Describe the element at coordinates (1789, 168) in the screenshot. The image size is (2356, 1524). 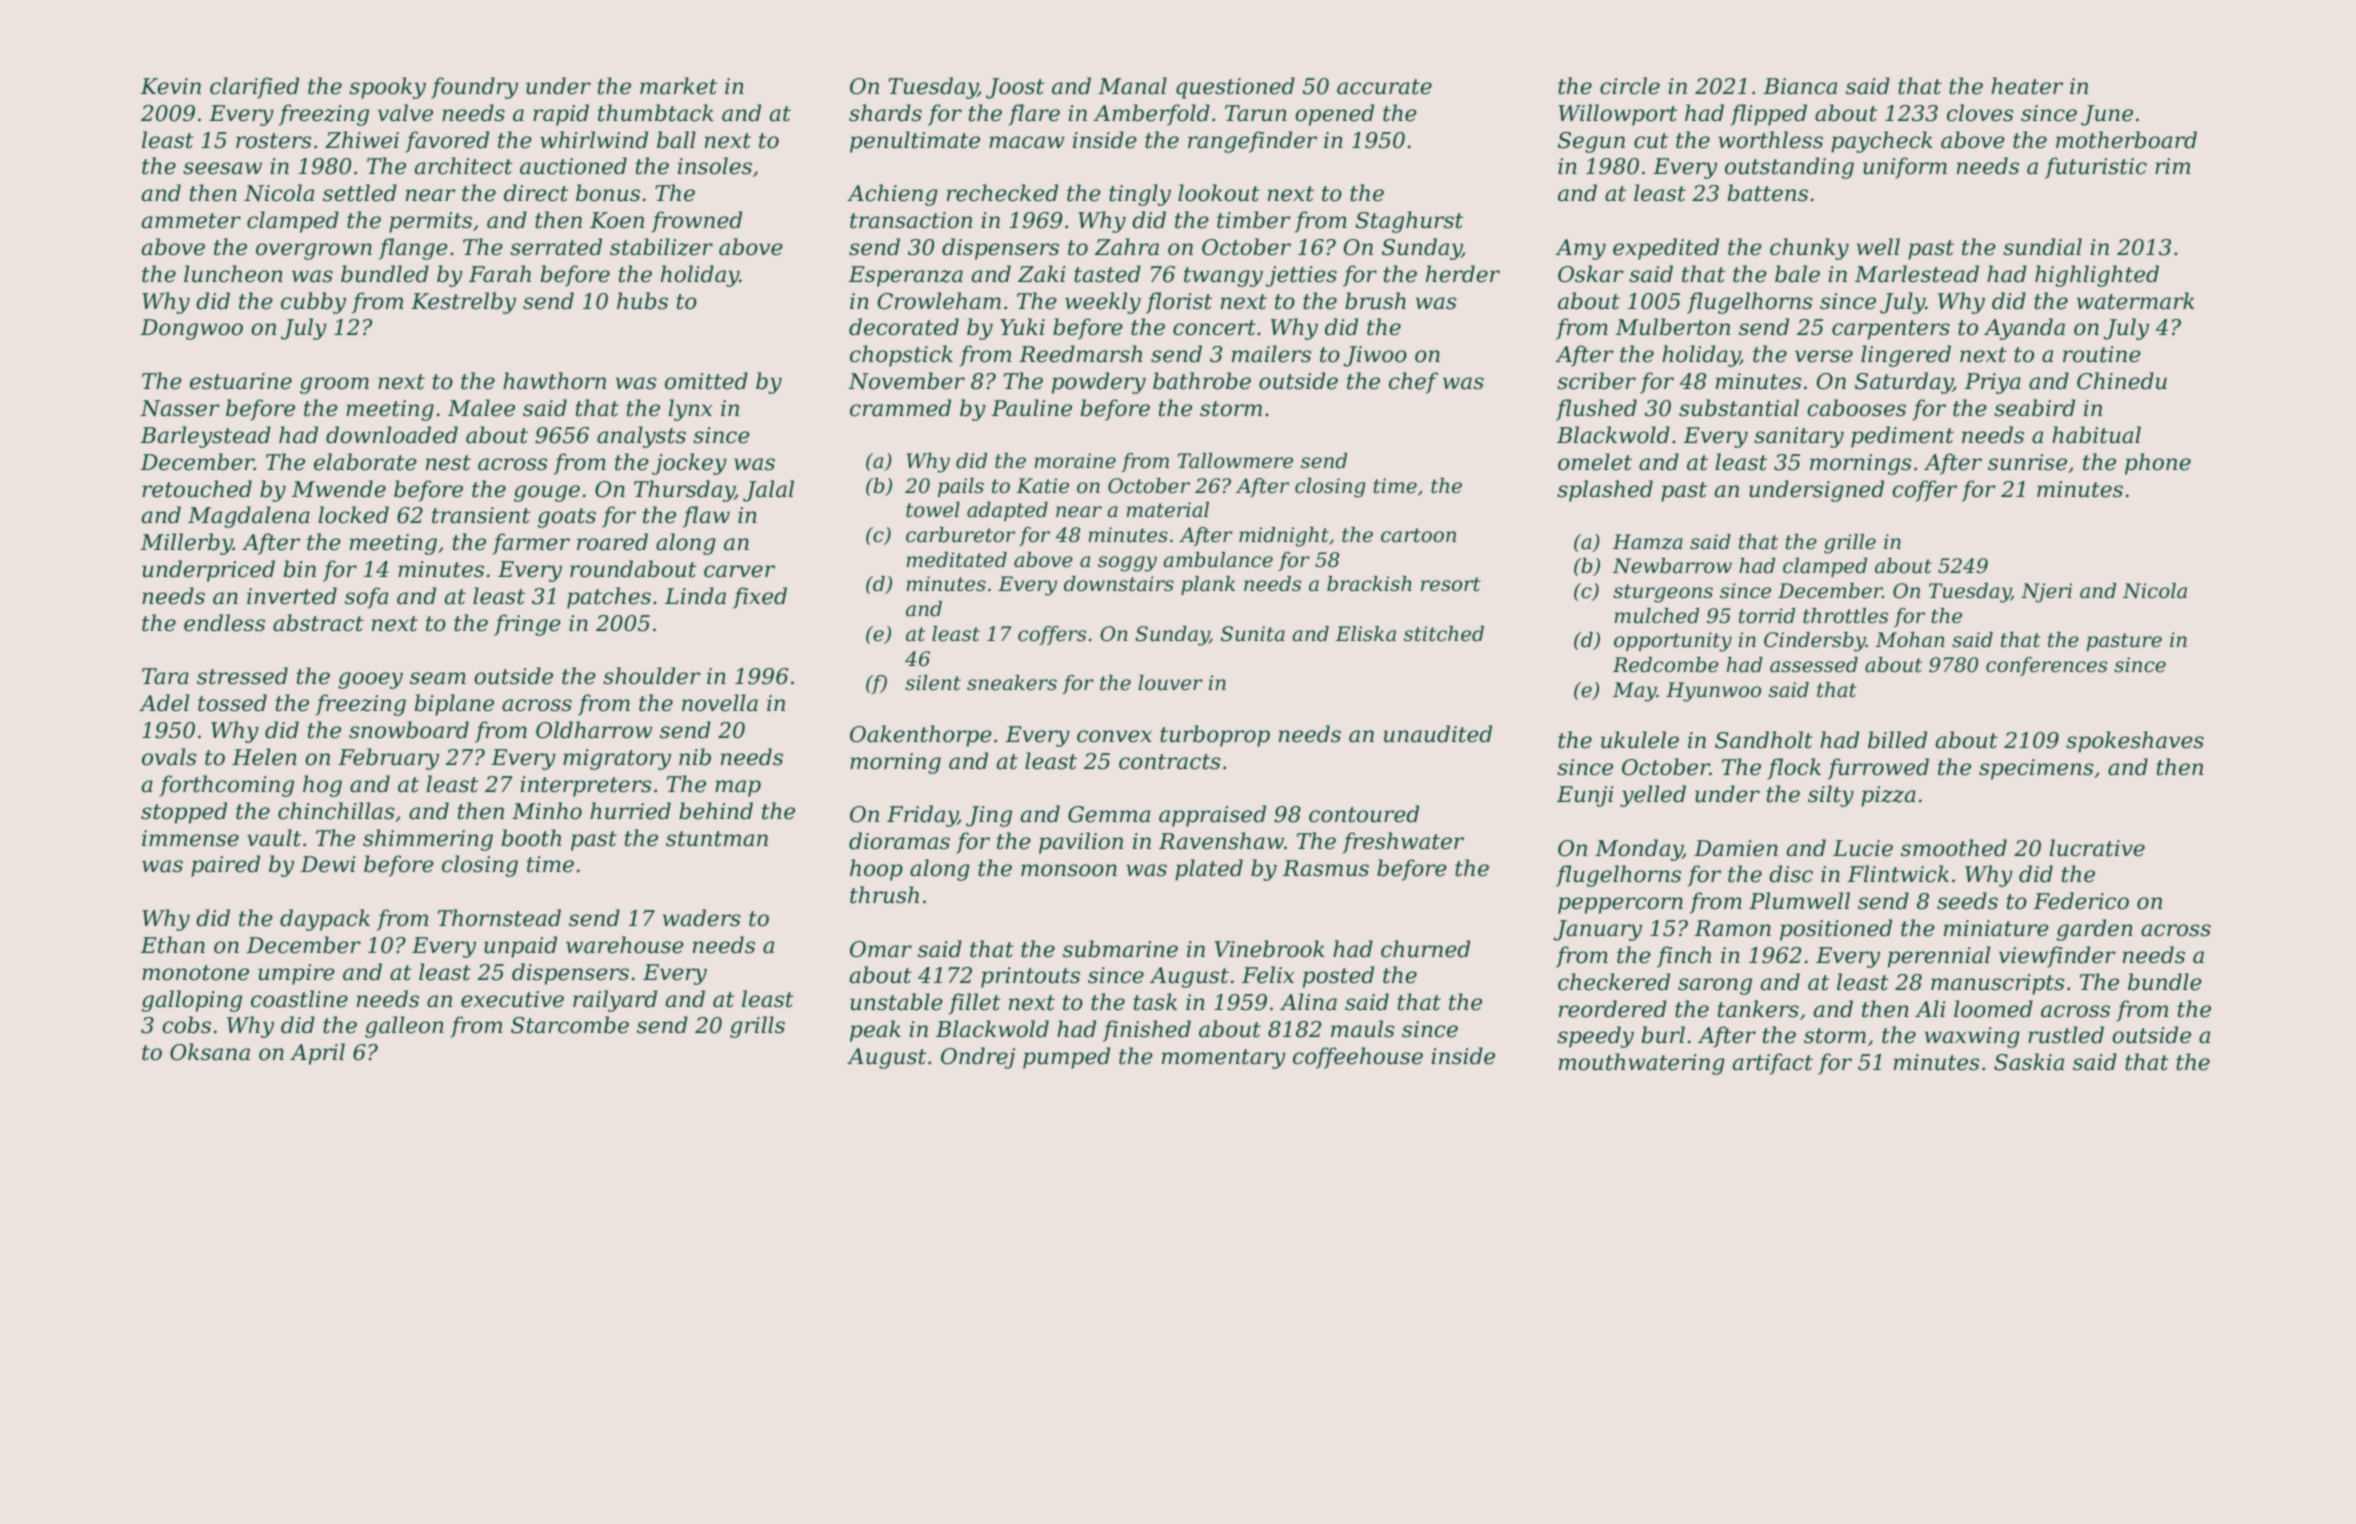
I see `outstanding` at that location.
